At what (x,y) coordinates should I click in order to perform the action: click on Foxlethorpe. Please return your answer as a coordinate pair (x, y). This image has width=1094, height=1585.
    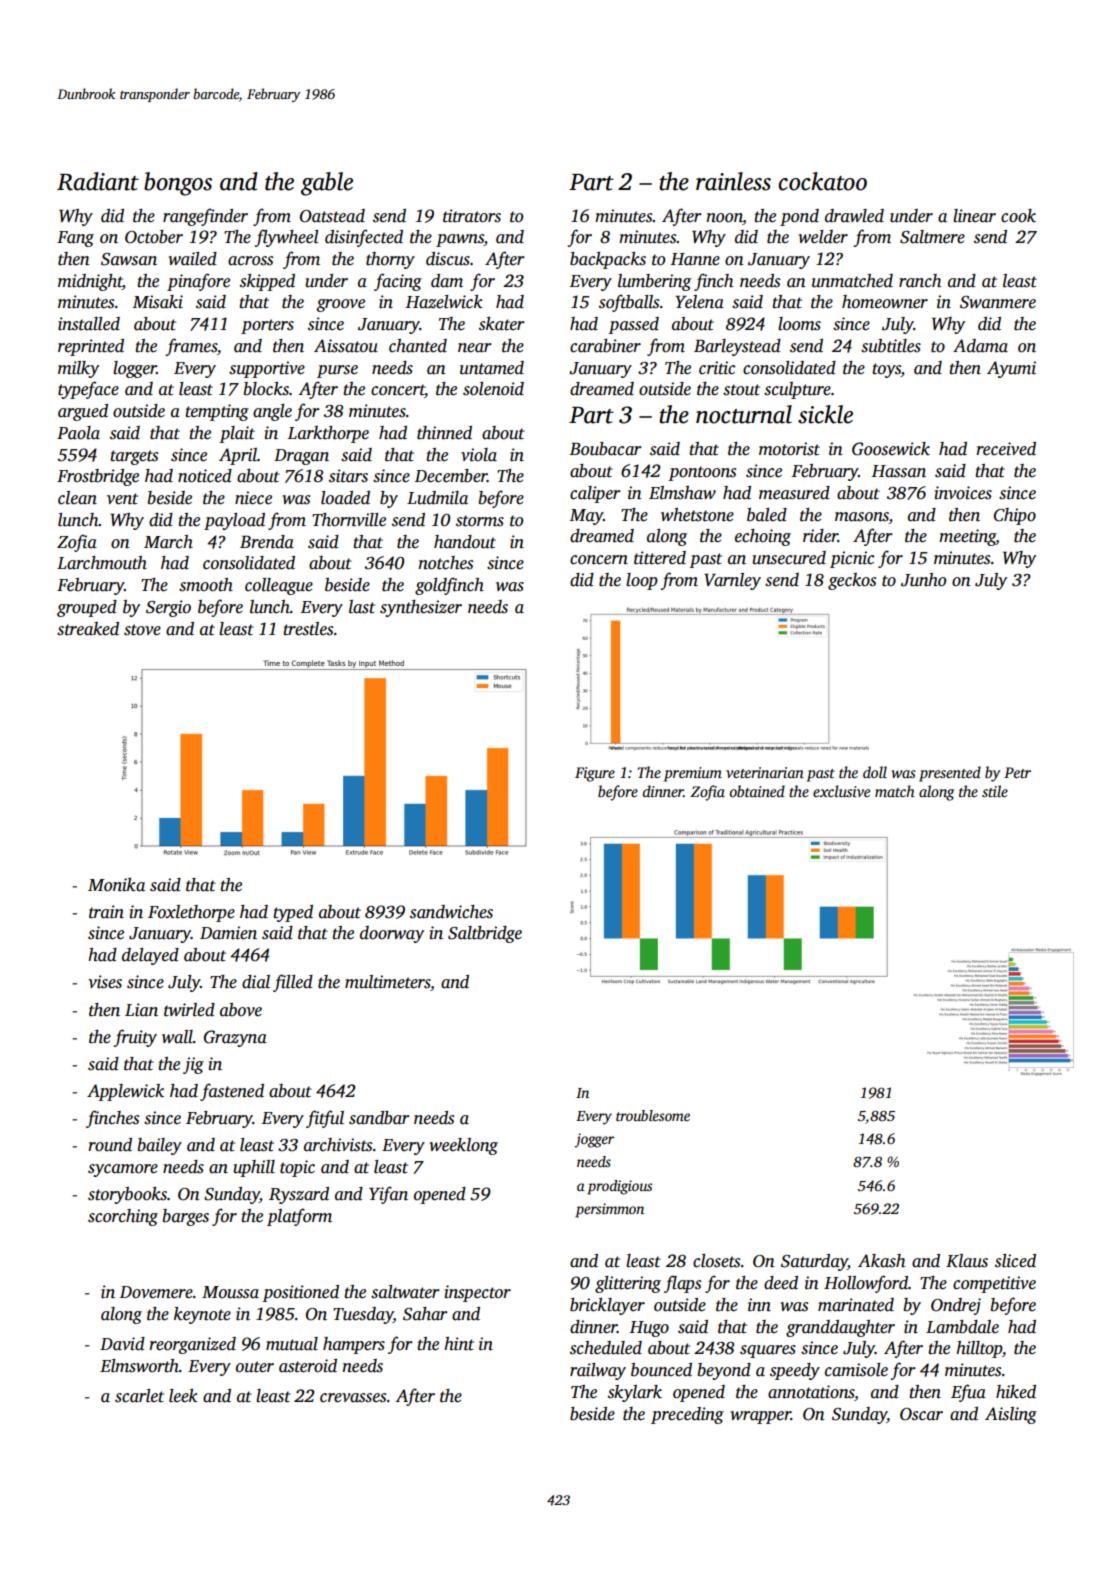
    Looking at the image, I should click on (191, 913).
